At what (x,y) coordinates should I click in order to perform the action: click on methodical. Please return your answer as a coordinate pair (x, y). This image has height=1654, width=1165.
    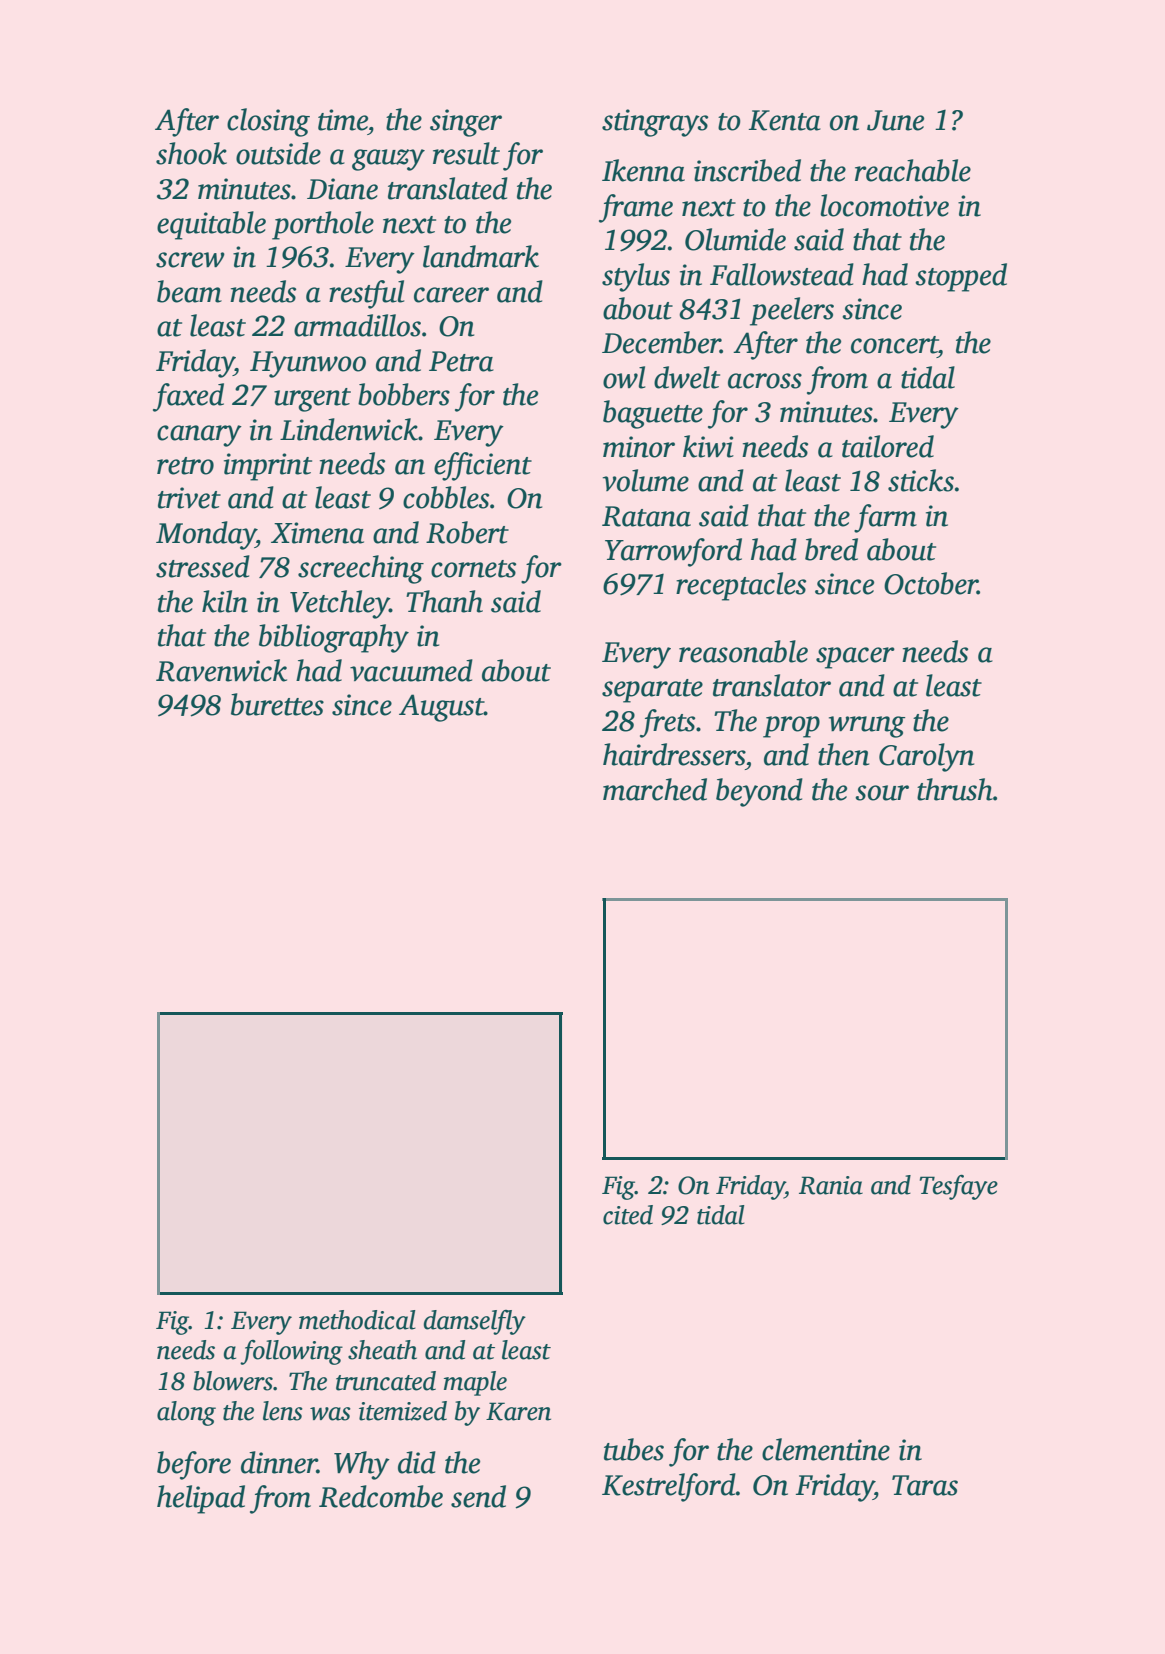
    Looking at the image, I should click on (357, 1320).
